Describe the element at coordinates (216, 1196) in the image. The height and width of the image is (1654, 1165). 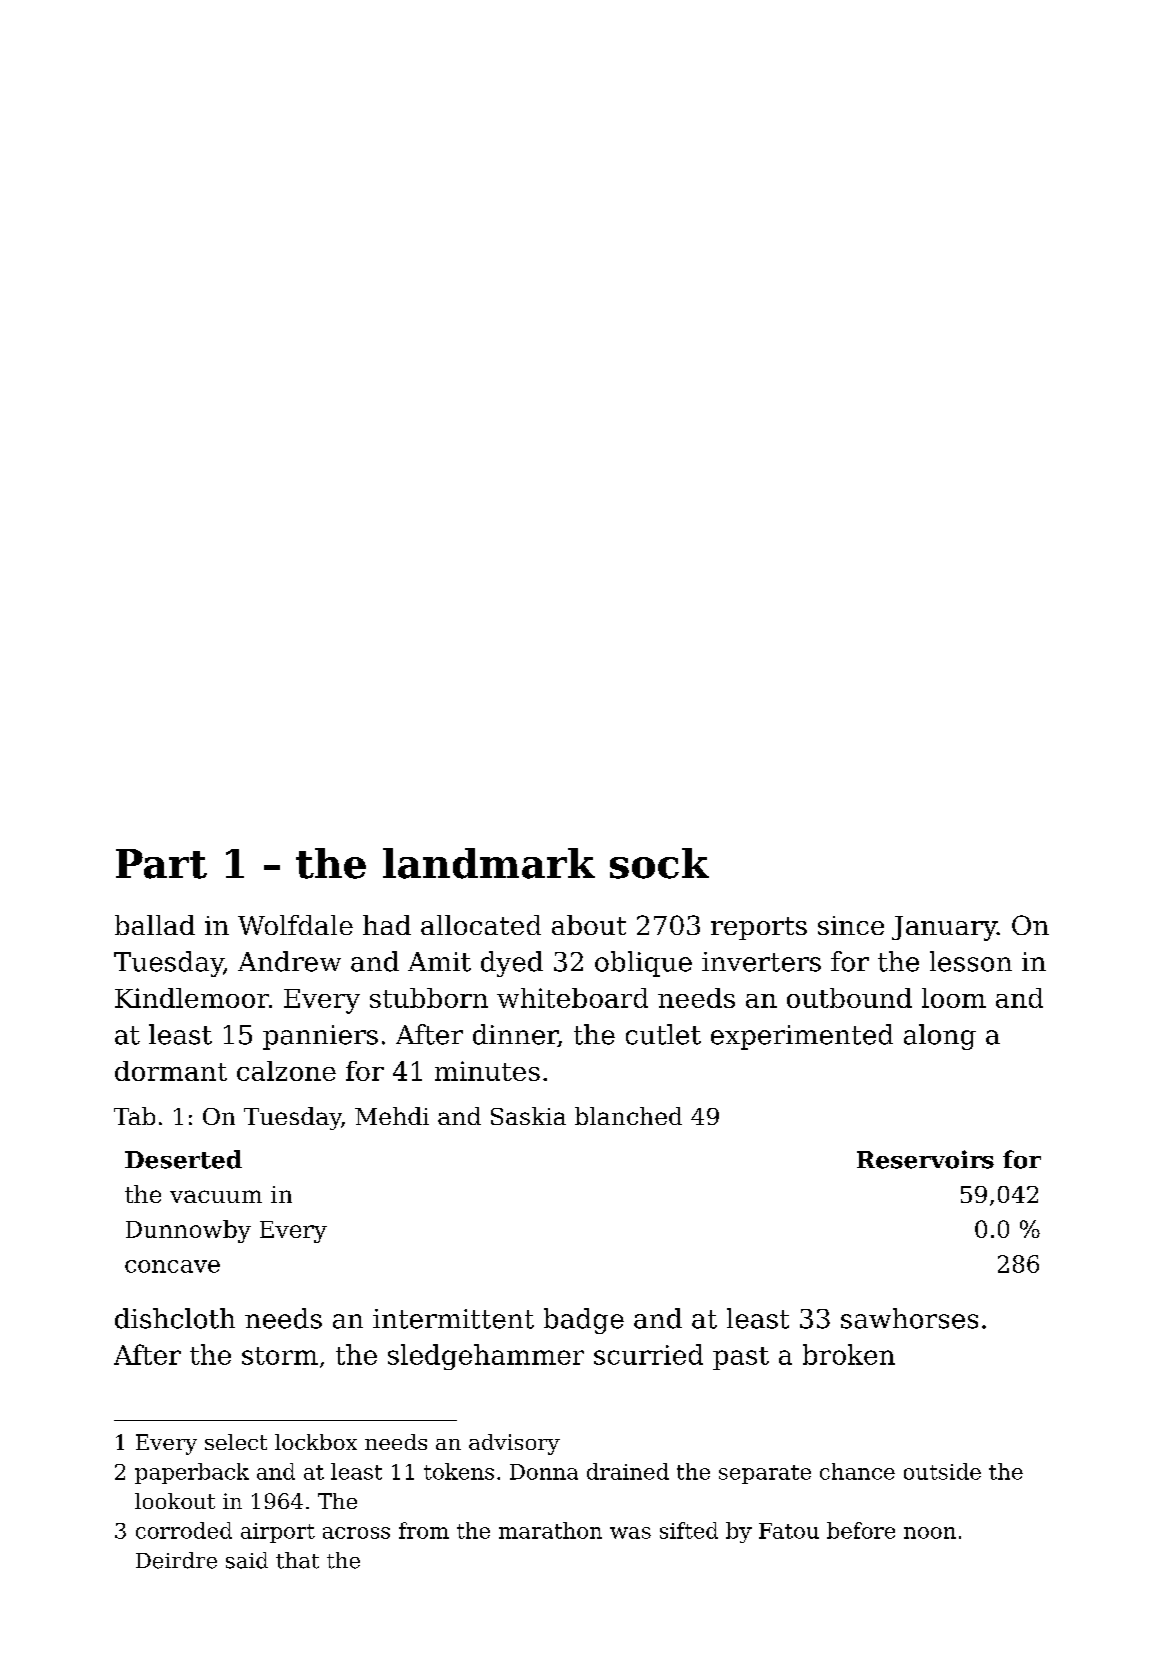
I see `vacuum` at that location.
